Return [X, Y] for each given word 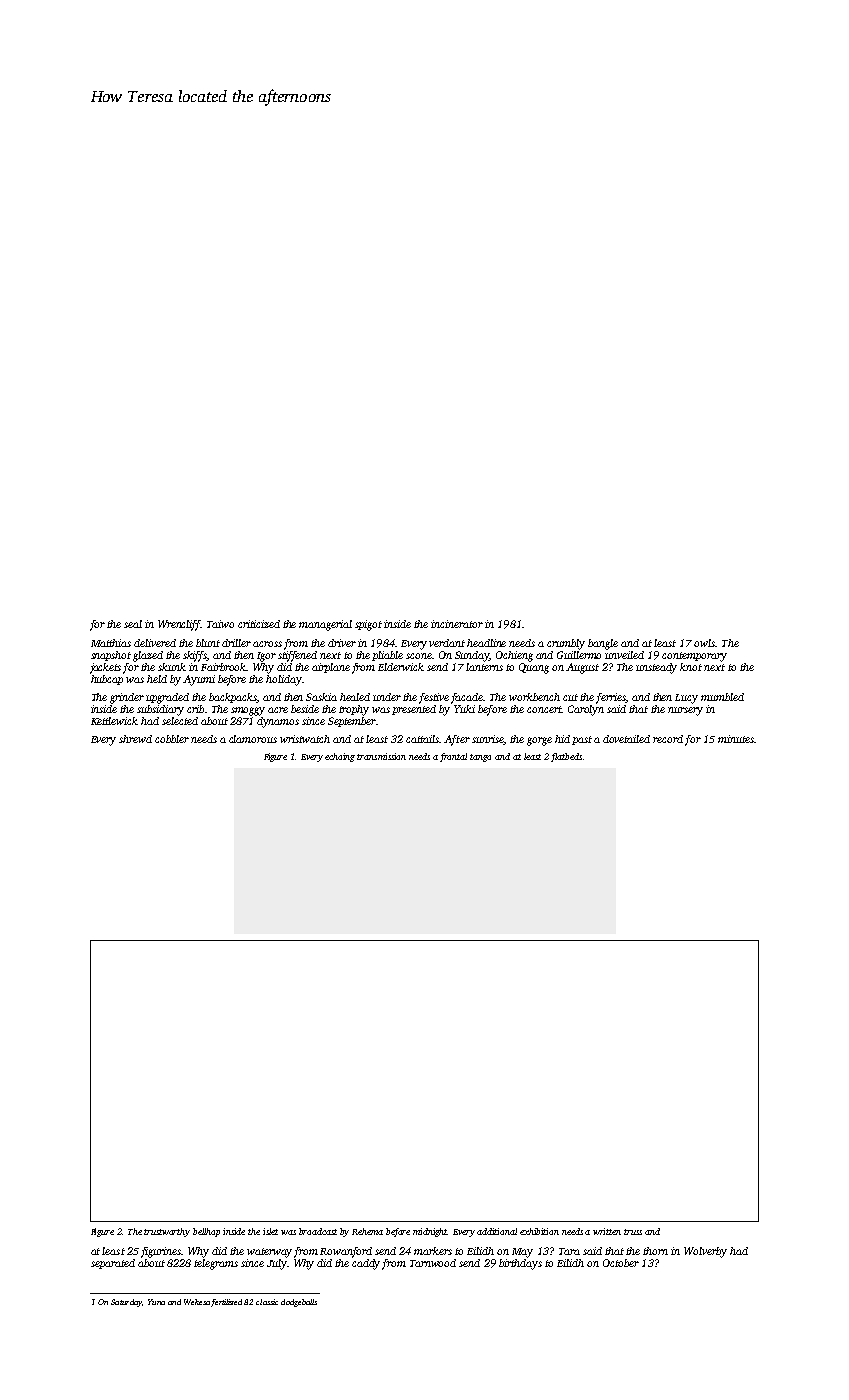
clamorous [253, 739]
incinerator [457, 624]
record [668, 739]
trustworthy [167, 1232]
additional [497, 1231]
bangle [603, 644]
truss [633, 1232]
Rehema [367, 1231]
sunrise [487, 739]
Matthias [111, 643]
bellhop [206, 1232]
